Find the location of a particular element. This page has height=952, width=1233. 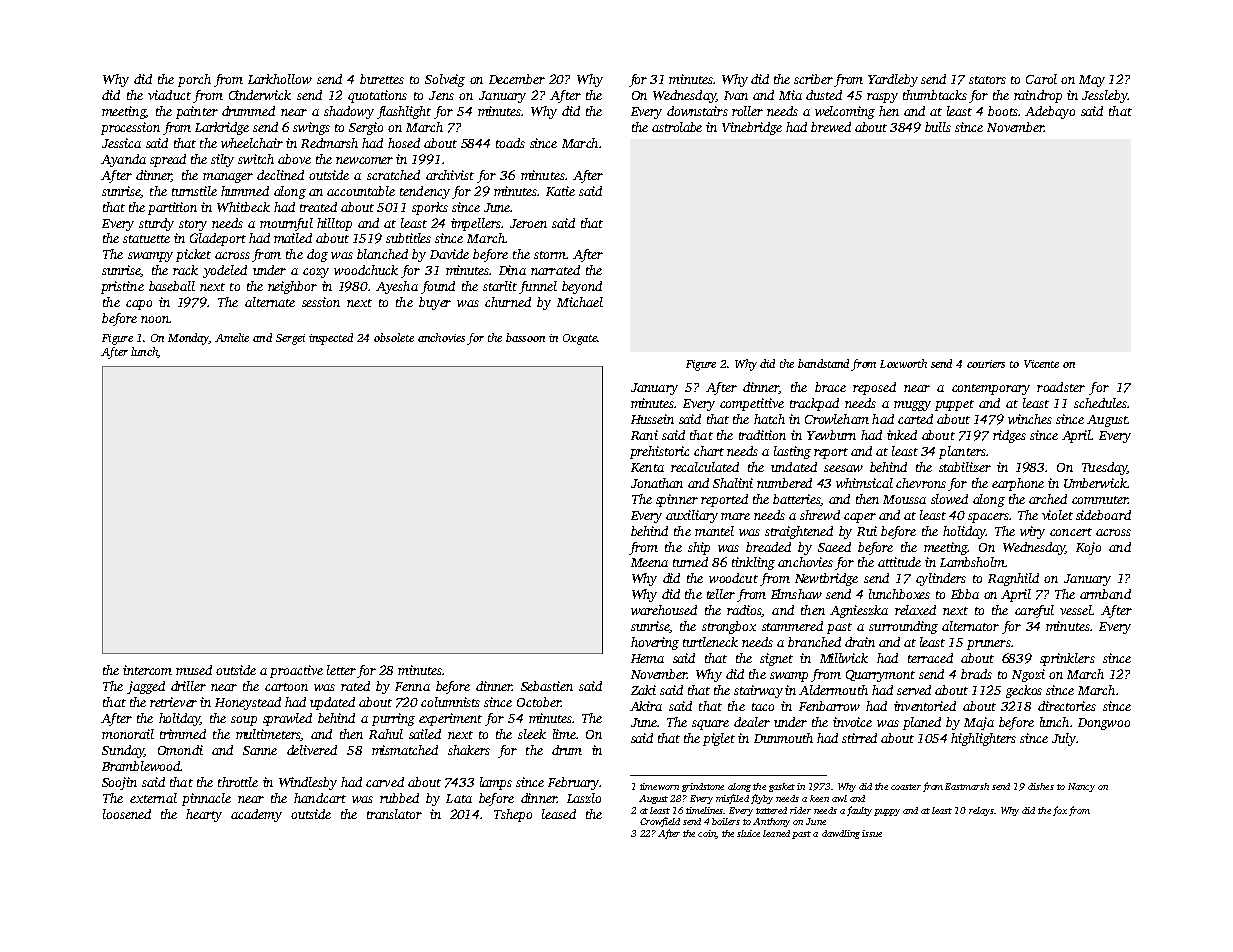

monorail is located at coordinates (128, 734).
